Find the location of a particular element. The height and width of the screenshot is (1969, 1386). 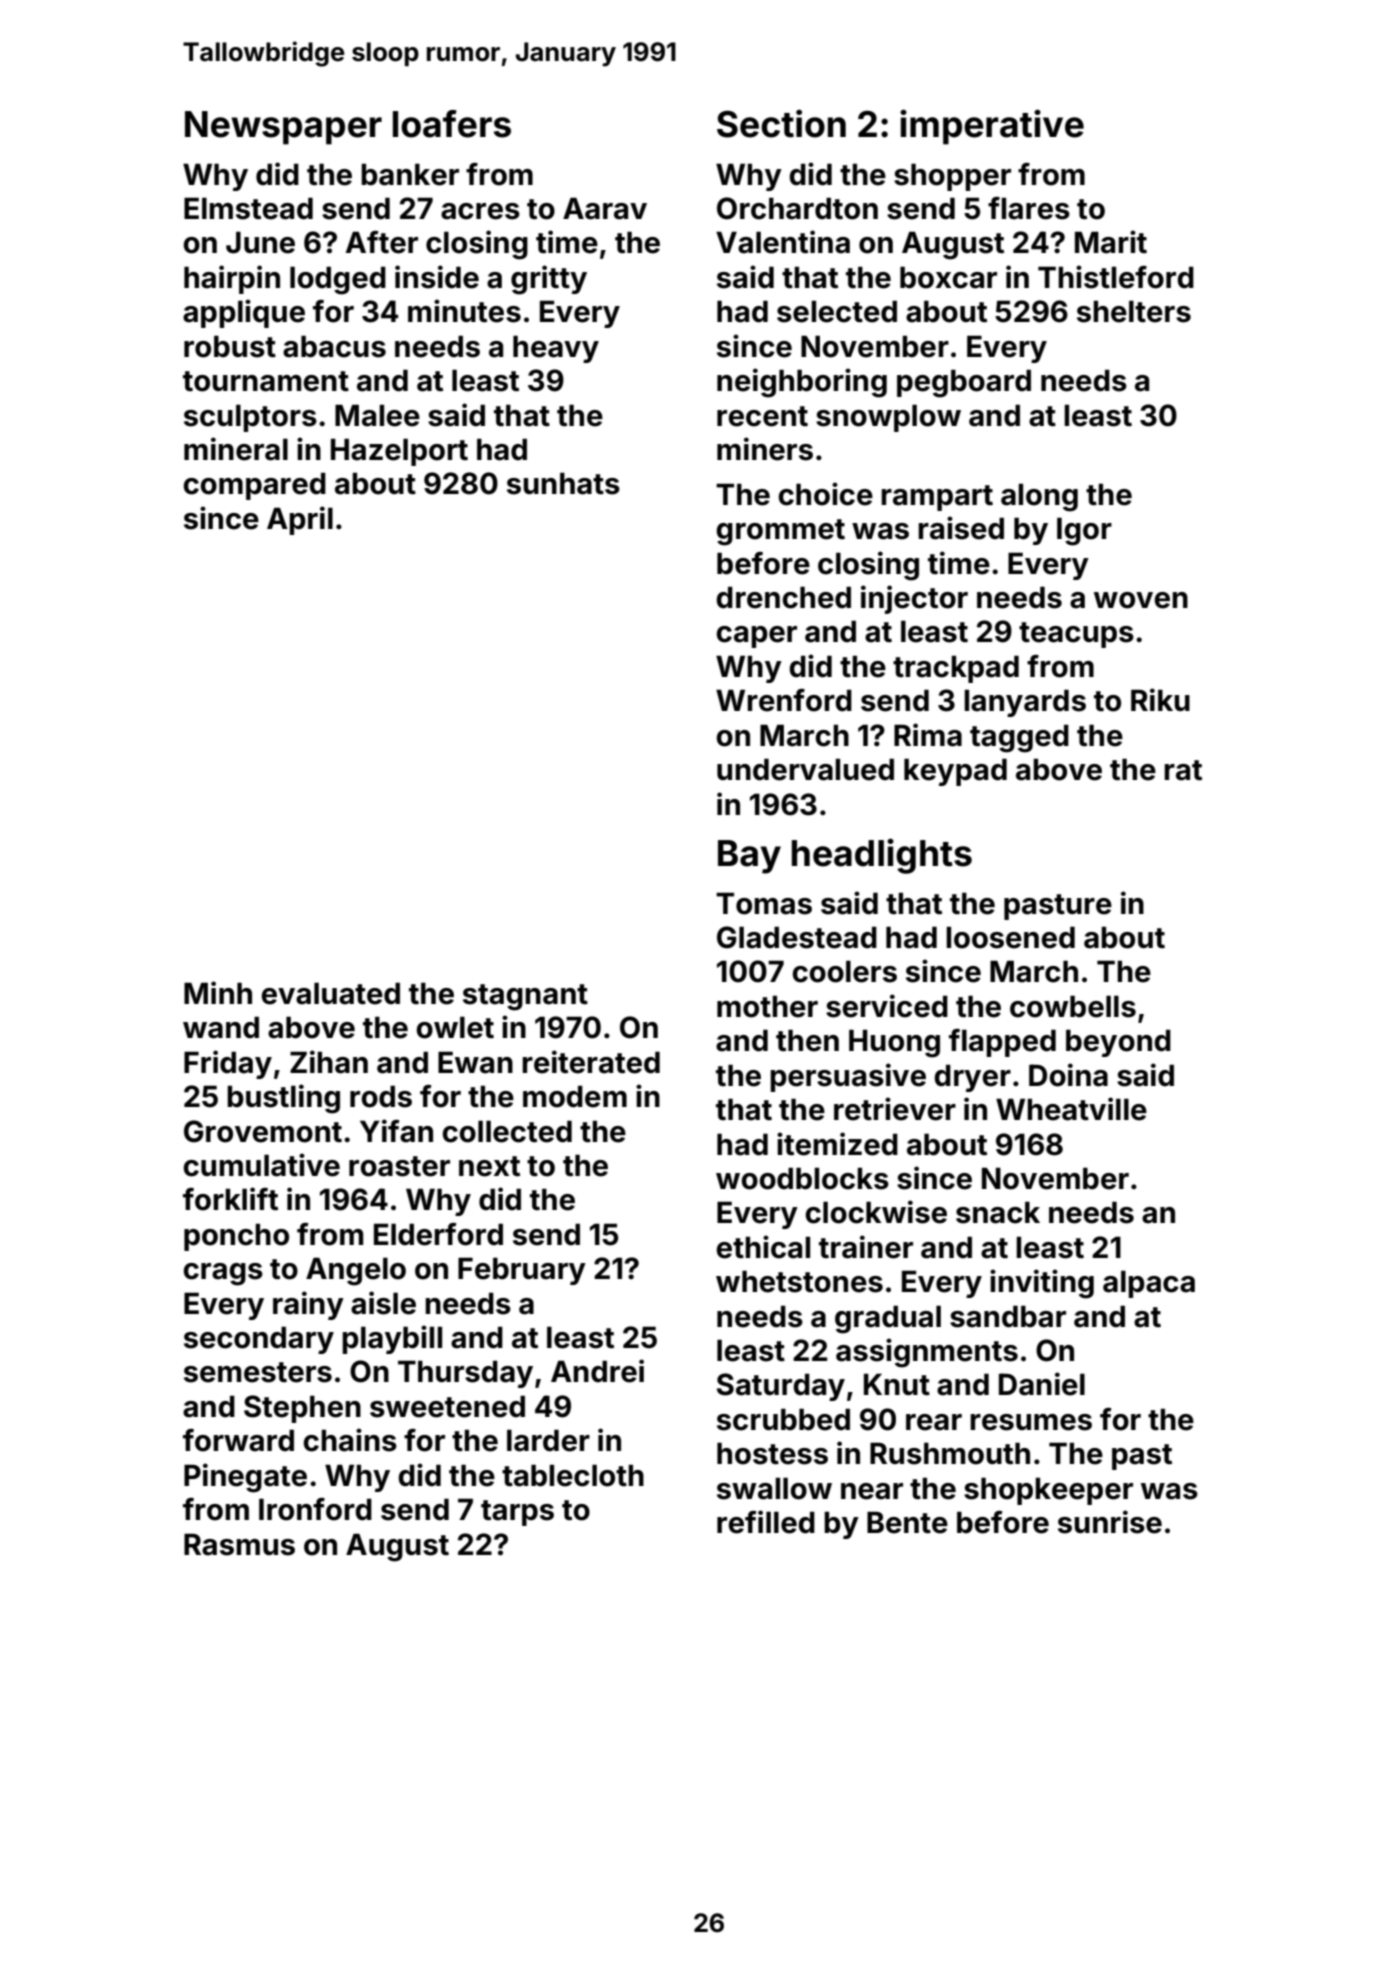

February is located at coordinates (522, 1271).
